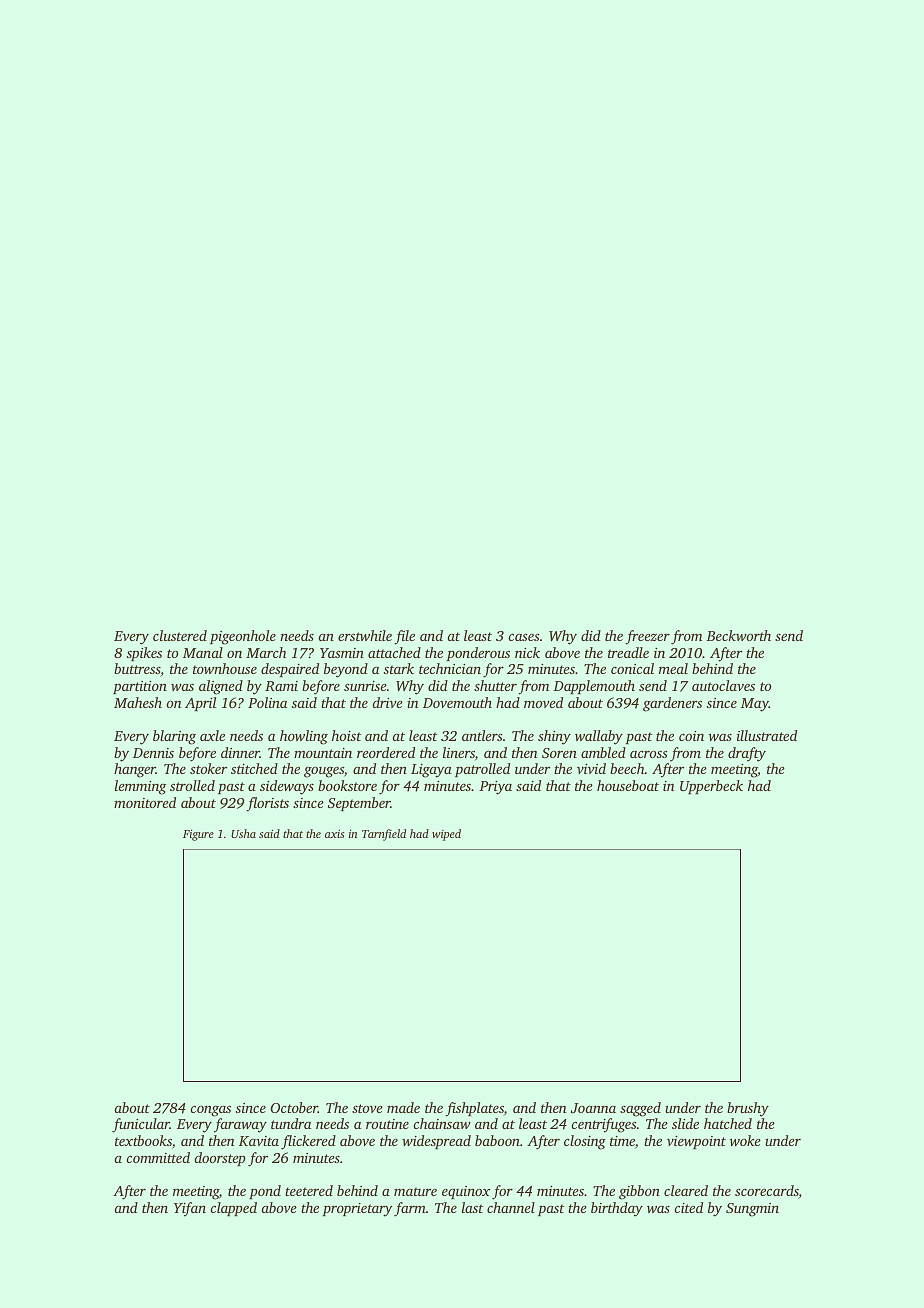 This image has width=924, height=1308. Describe the element at coordinates (767, 1192) in the image. I see `scorecards` at that location.
